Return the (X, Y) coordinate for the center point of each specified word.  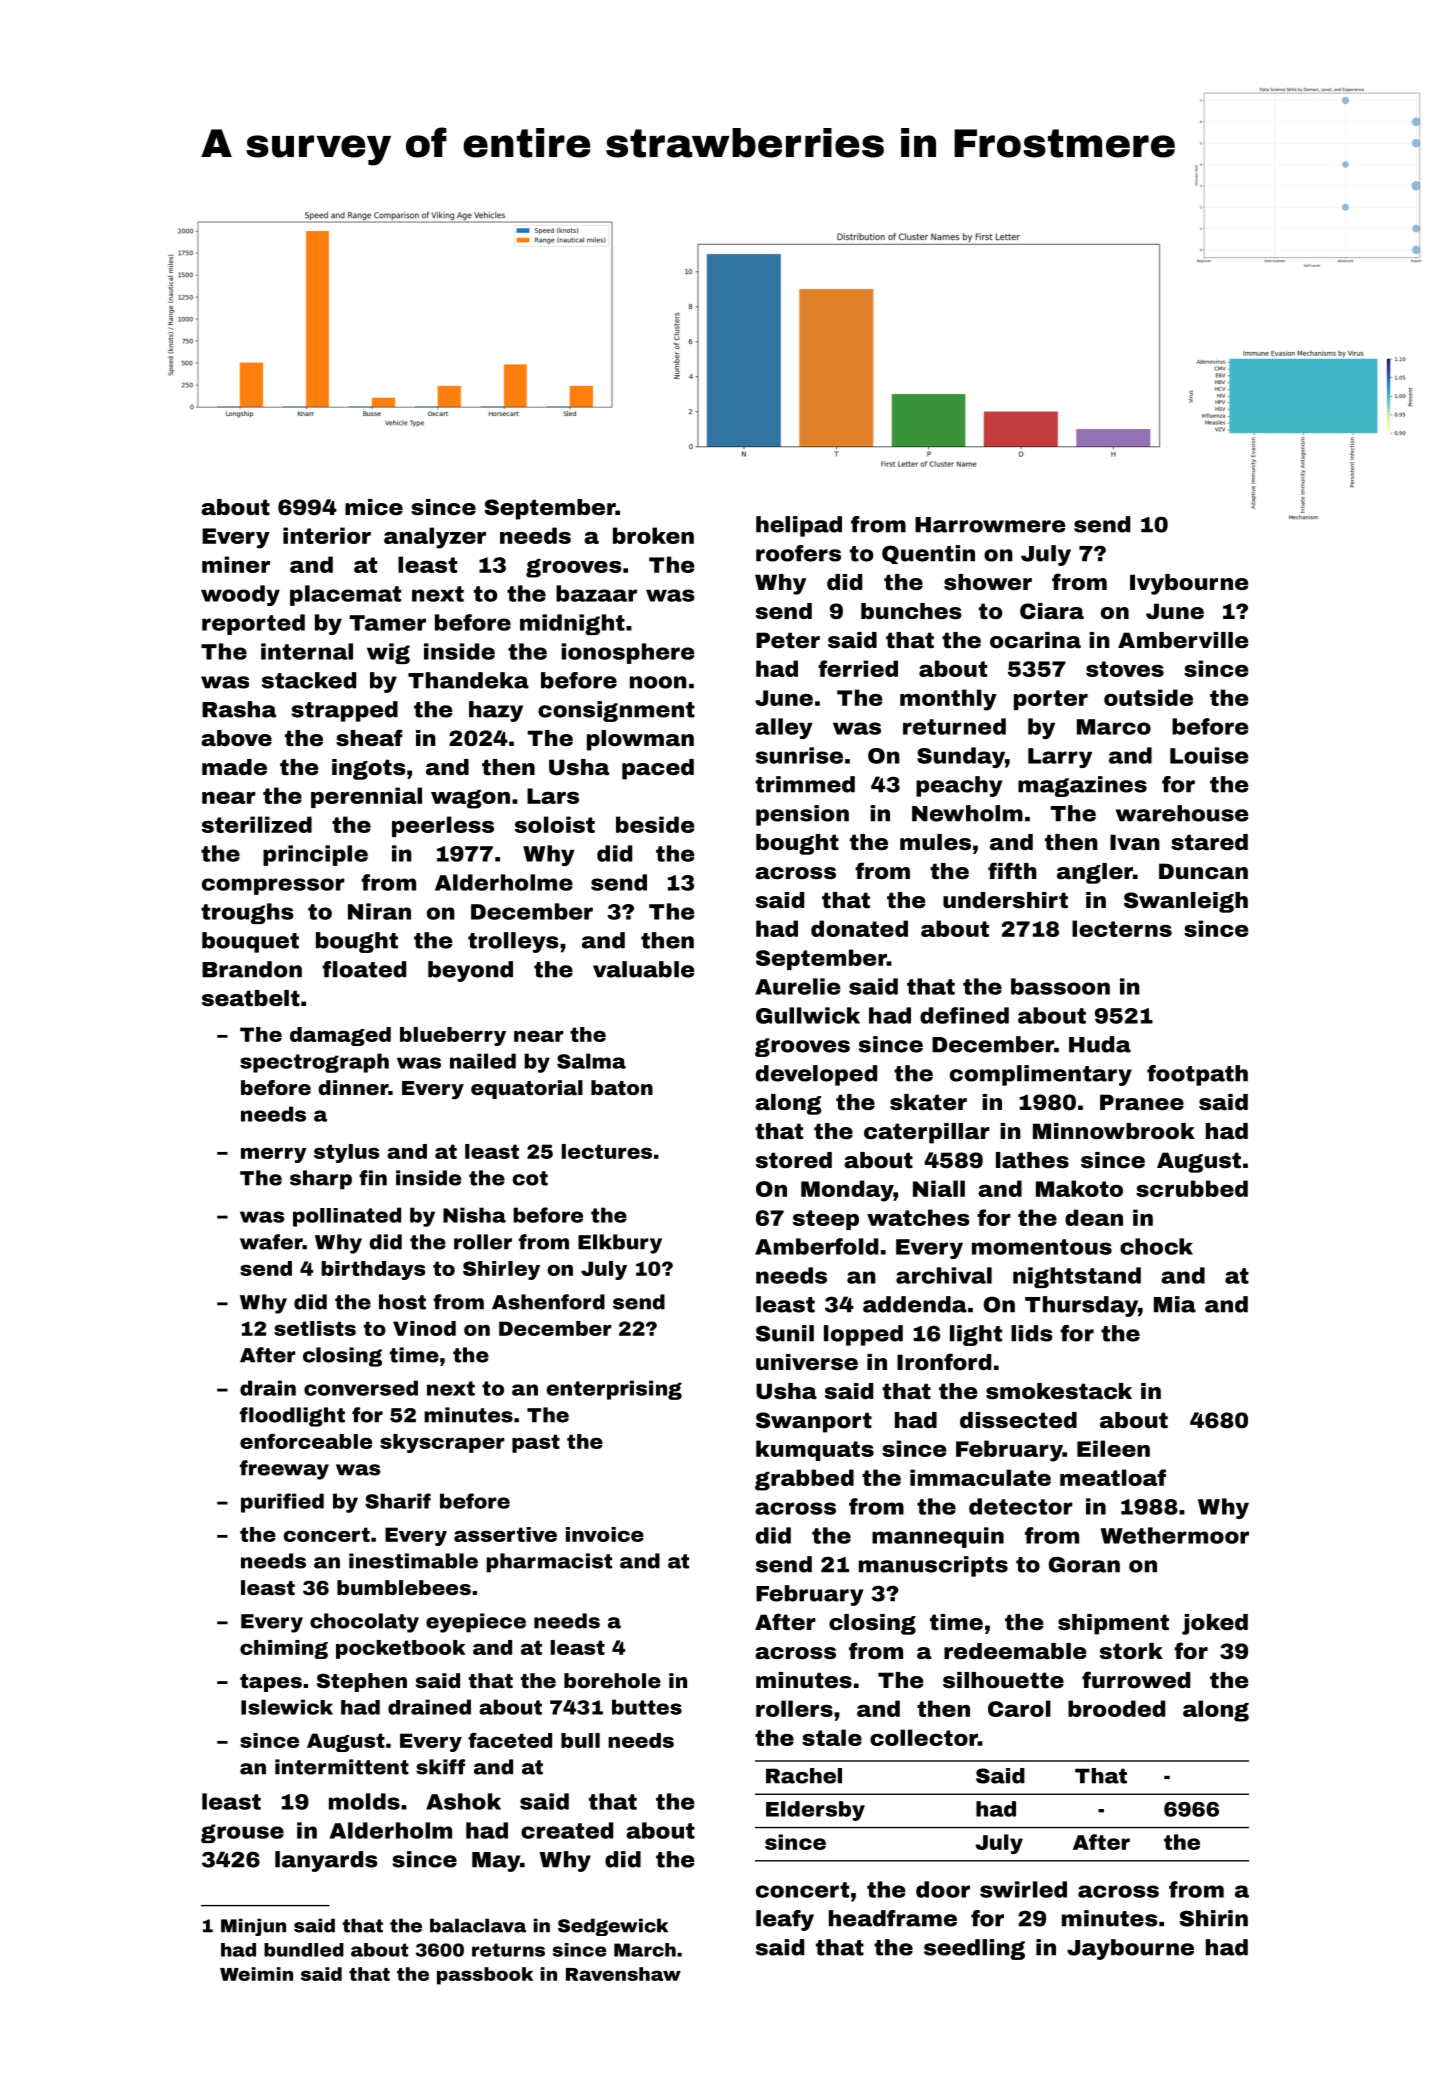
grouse (242, 1833)
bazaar (596, 593)
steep (826, 1220)
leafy (785, 1920)
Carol (1019, 1708)
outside (1148, 697)
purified (282, 1503)
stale (832, 1737)
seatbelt (251, 998)
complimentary (1041, 1075)
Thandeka (468, 680)
